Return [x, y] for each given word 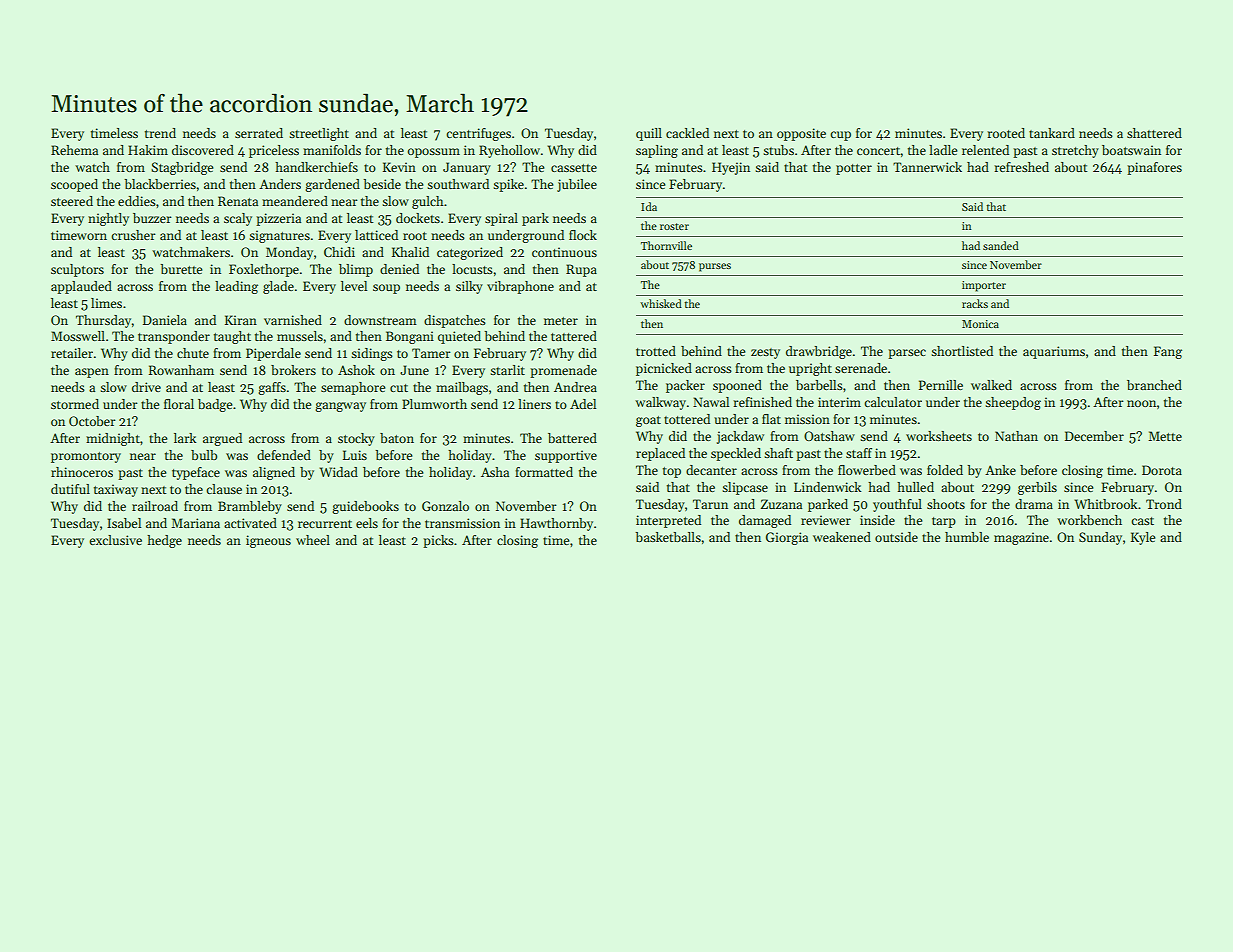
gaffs [272, 388]
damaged [765, 521]
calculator [893, 402]
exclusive [115, 540]
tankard [1052, 133]
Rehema [74, 150]
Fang [1168, 352]
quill [649, 134]
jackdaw [740, 437]
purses [715, 267]
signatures [279, 236]
